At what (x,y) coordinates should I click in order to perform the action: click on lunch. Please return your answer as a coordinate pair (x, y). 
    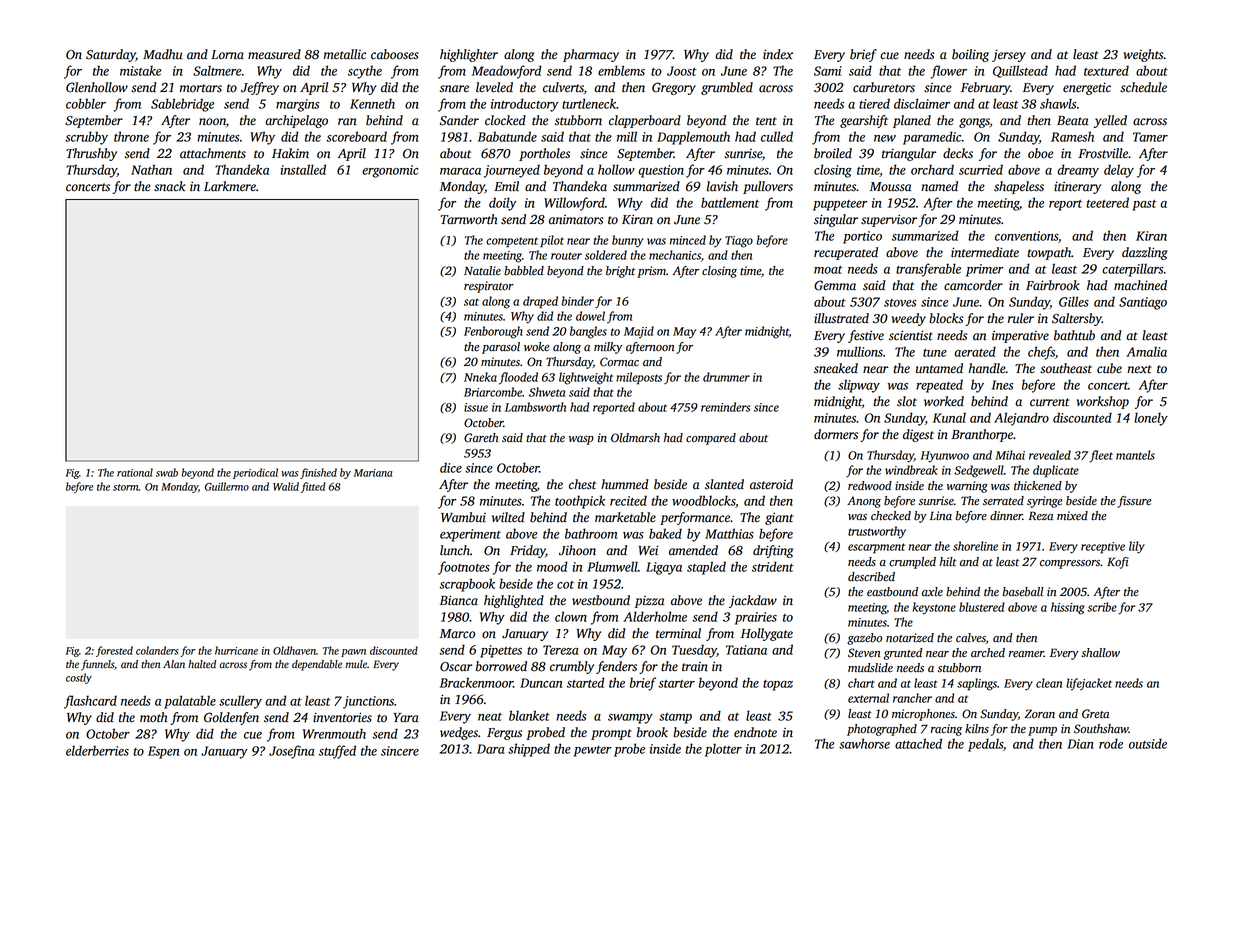
    Looking at the image, I should click on (455, 550).
